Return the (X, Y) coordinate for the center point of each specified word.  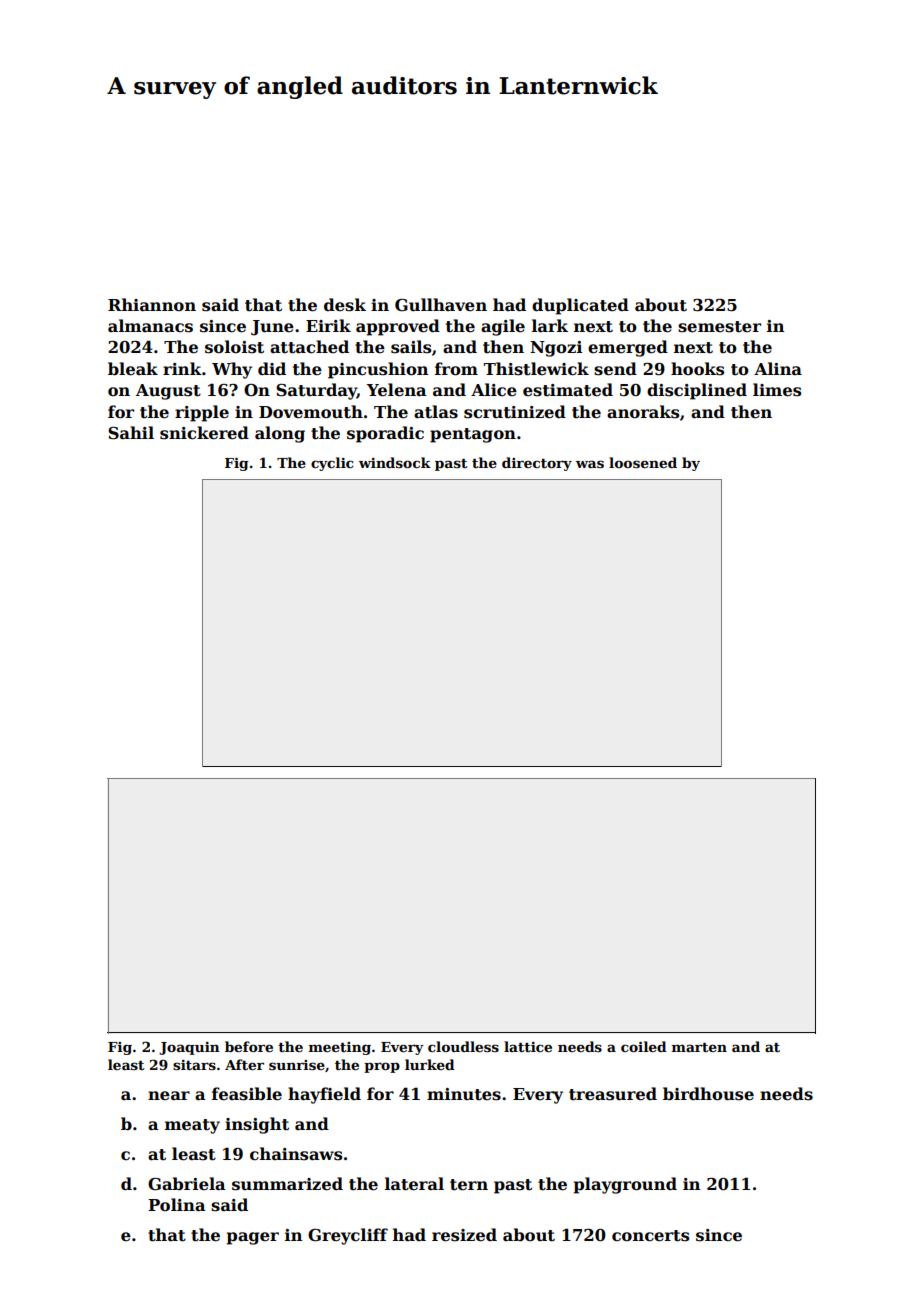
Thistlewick (536, 369)
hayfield (324, 1095)
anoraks (643, 412)
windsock (395, 462)
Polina (177, 1204)
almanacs (150, 326)
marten (699, 1047)
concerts (650, 1236)
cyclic (332, 464)
